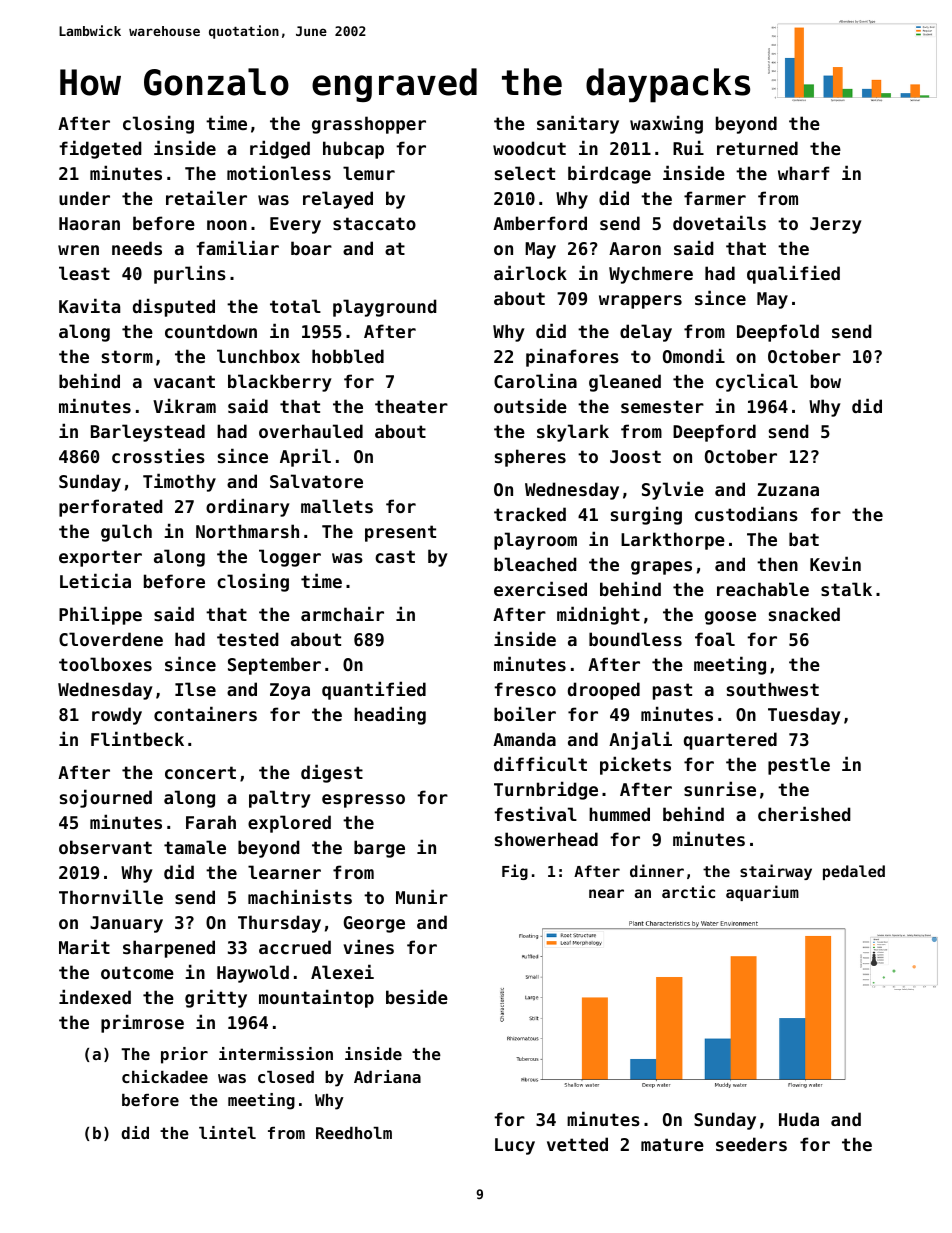  Describe the element at coordinates (190, 274) in the image. I see `purlins` at that location.
